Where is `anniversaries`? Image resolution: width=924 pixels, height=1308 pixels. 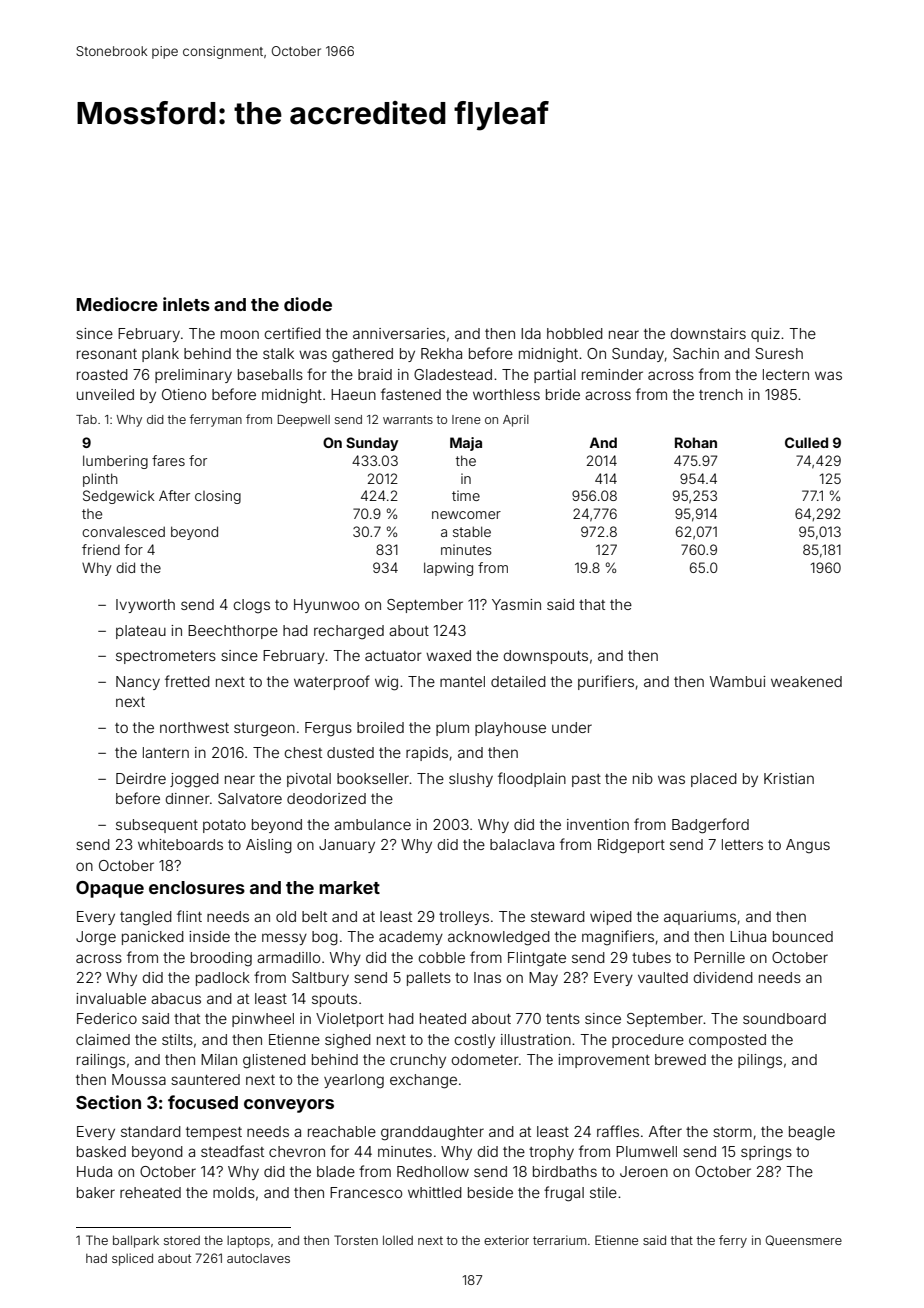 anniversaries is located at coordinates (399, 333).
